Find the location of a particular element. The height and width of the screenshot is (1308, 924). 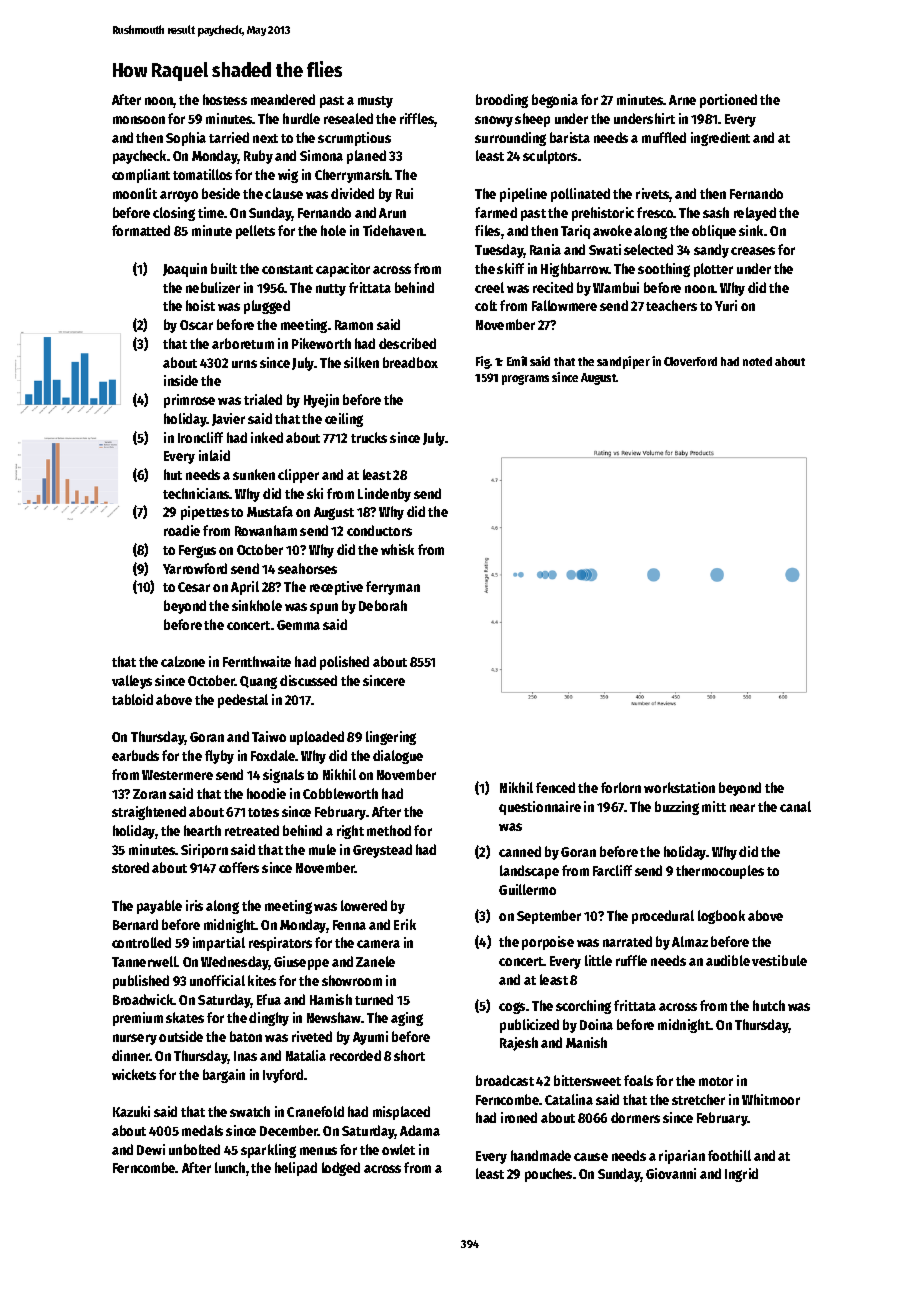

polished is located at coordinates (344, 663).
